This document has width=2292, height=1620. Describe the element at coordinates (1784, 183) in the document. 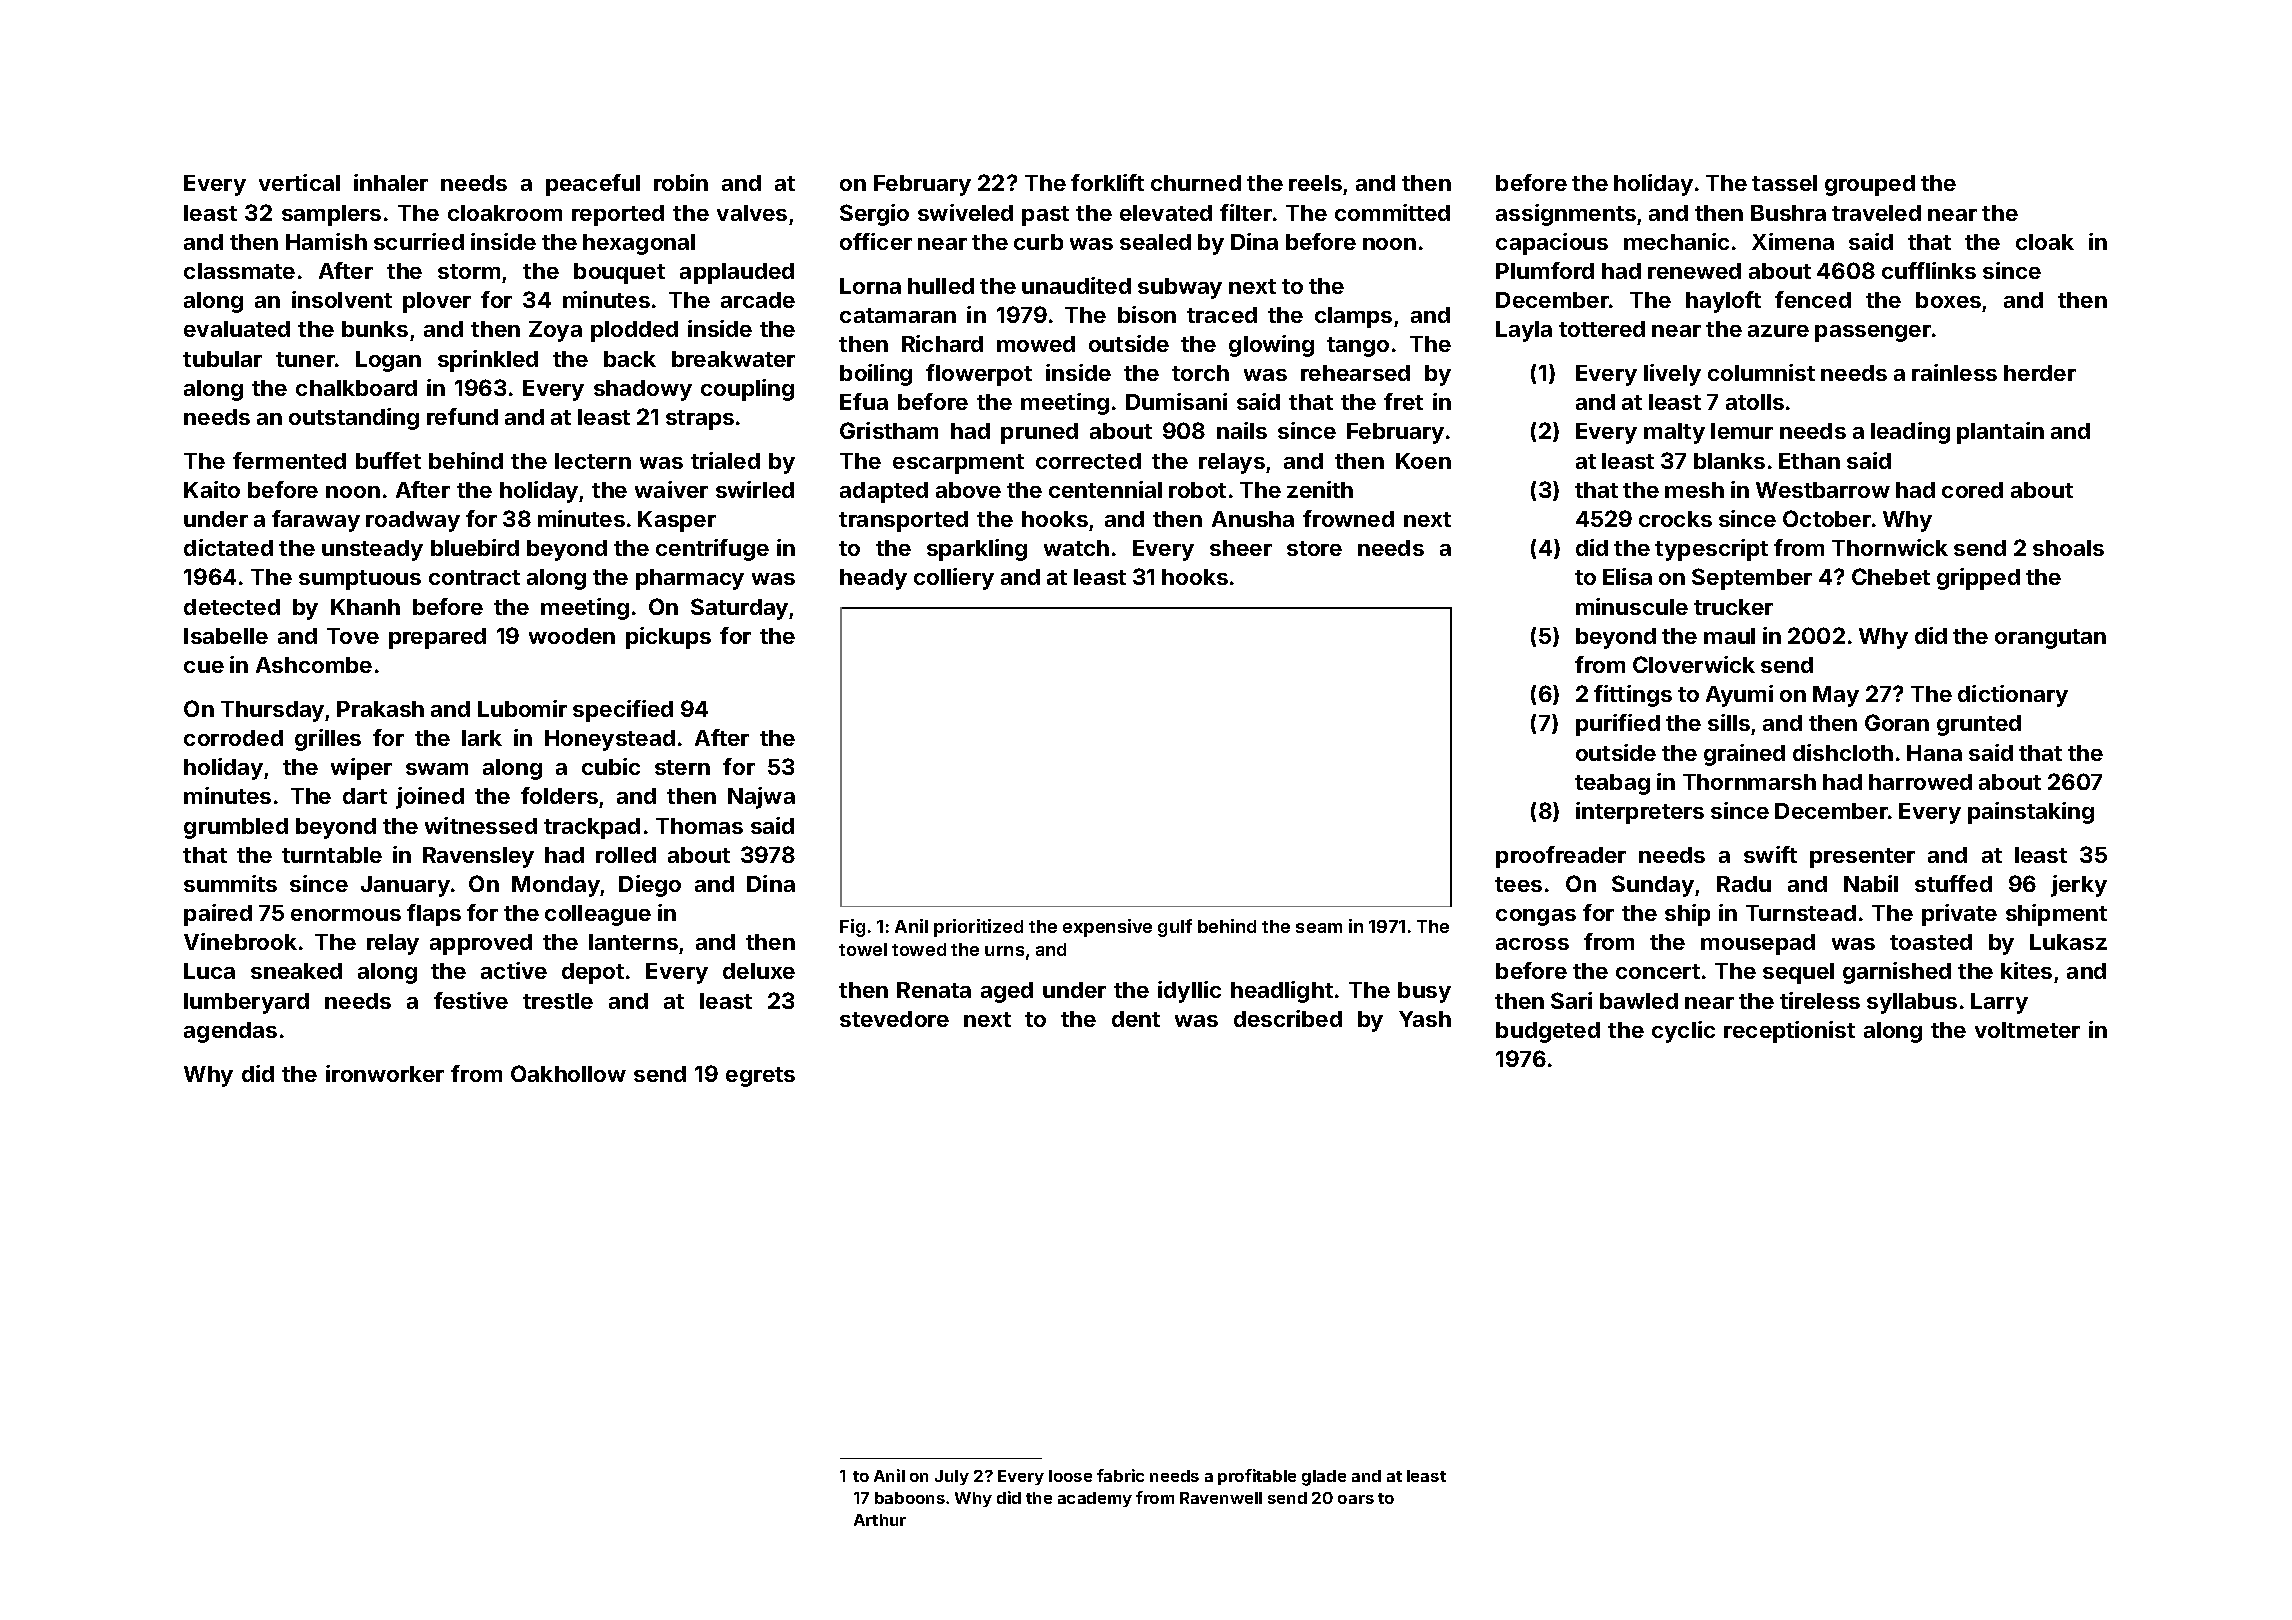

I see `tassel` at that location.
